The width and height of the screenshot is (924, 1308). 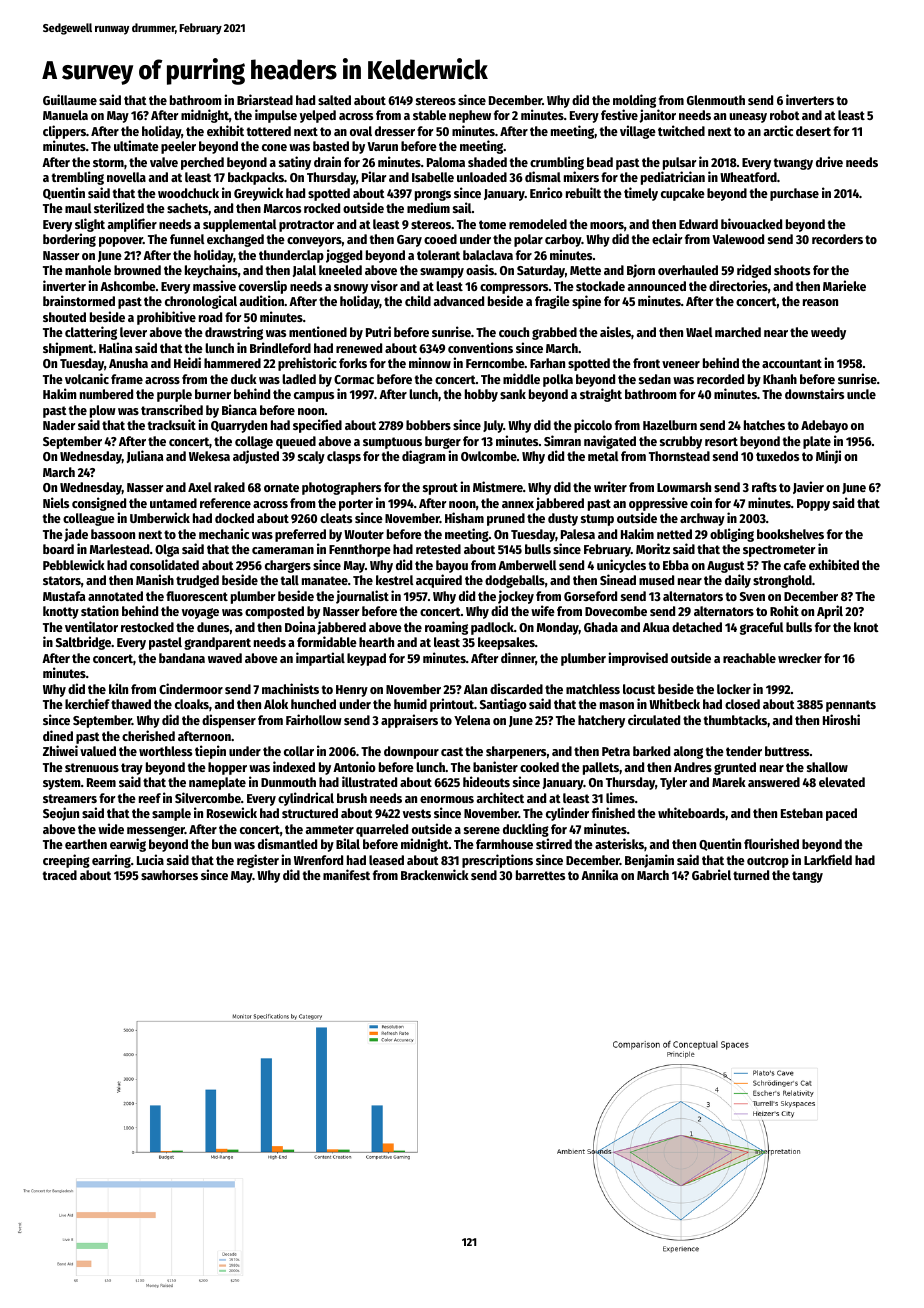 What do you see at coordinates (785, 115) in the screenshot?
I see `robot` at bounding box center [785, 115].
